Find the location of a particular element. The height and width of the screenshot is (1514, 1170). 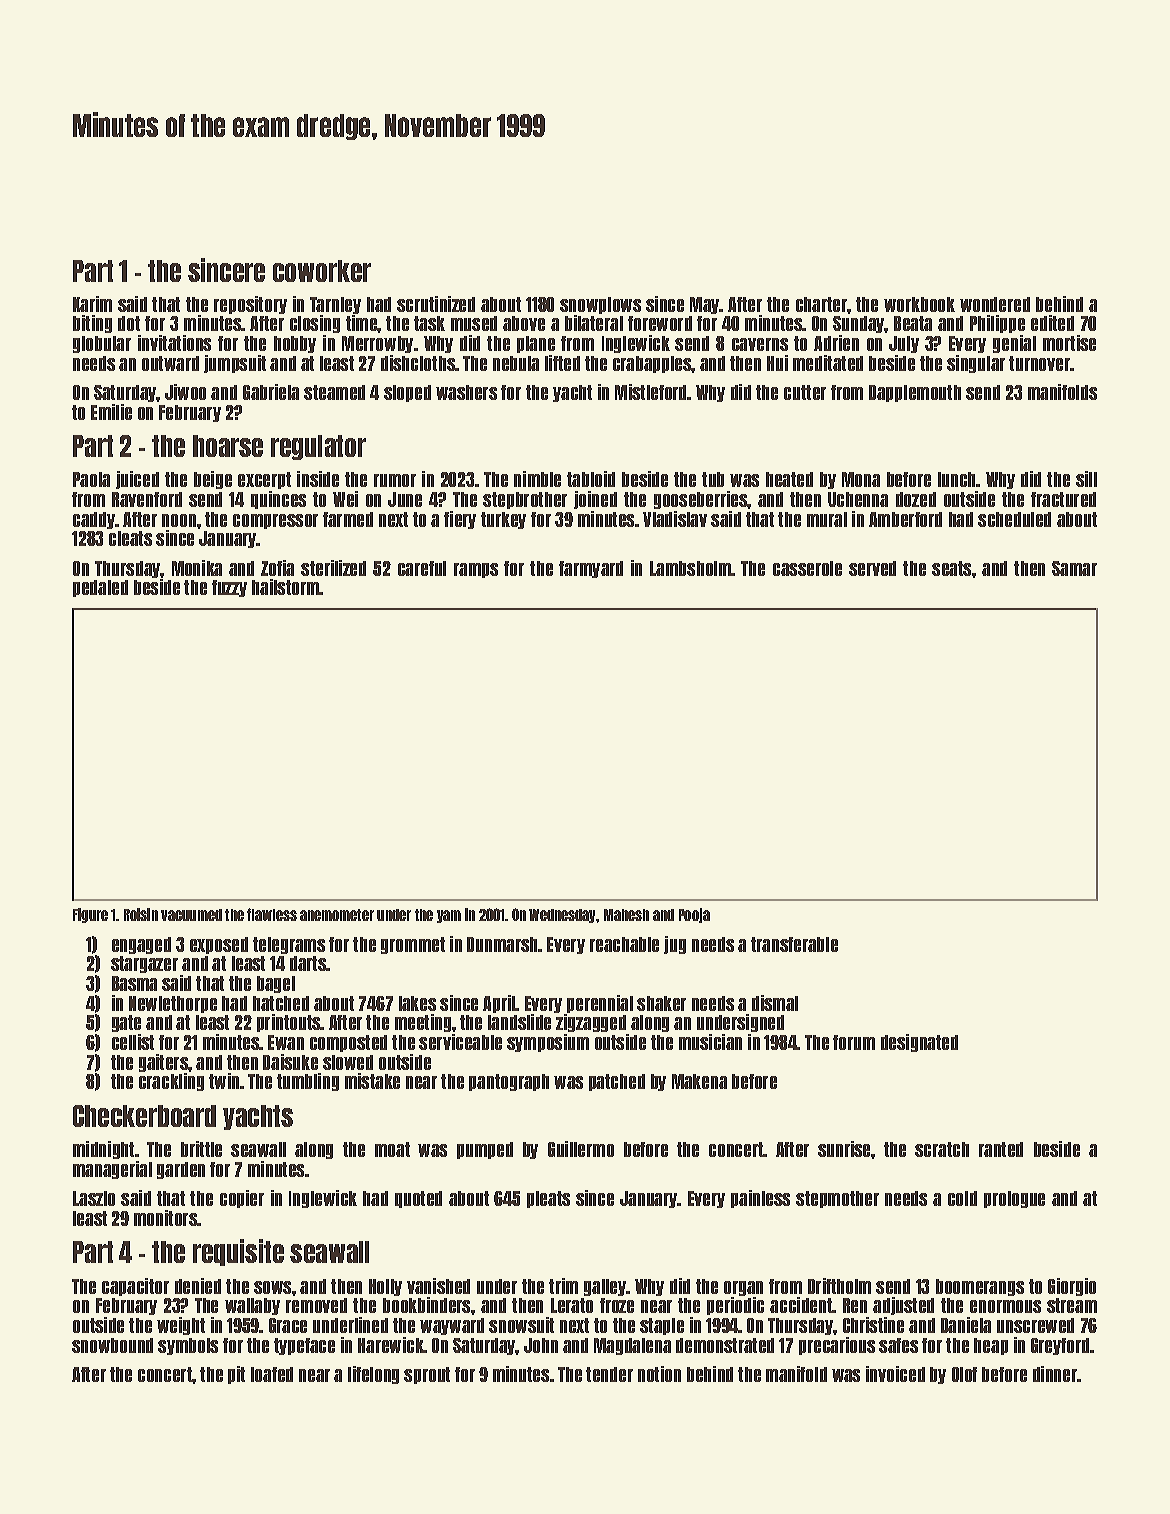

flawless is located at coordinates (272, 914).
